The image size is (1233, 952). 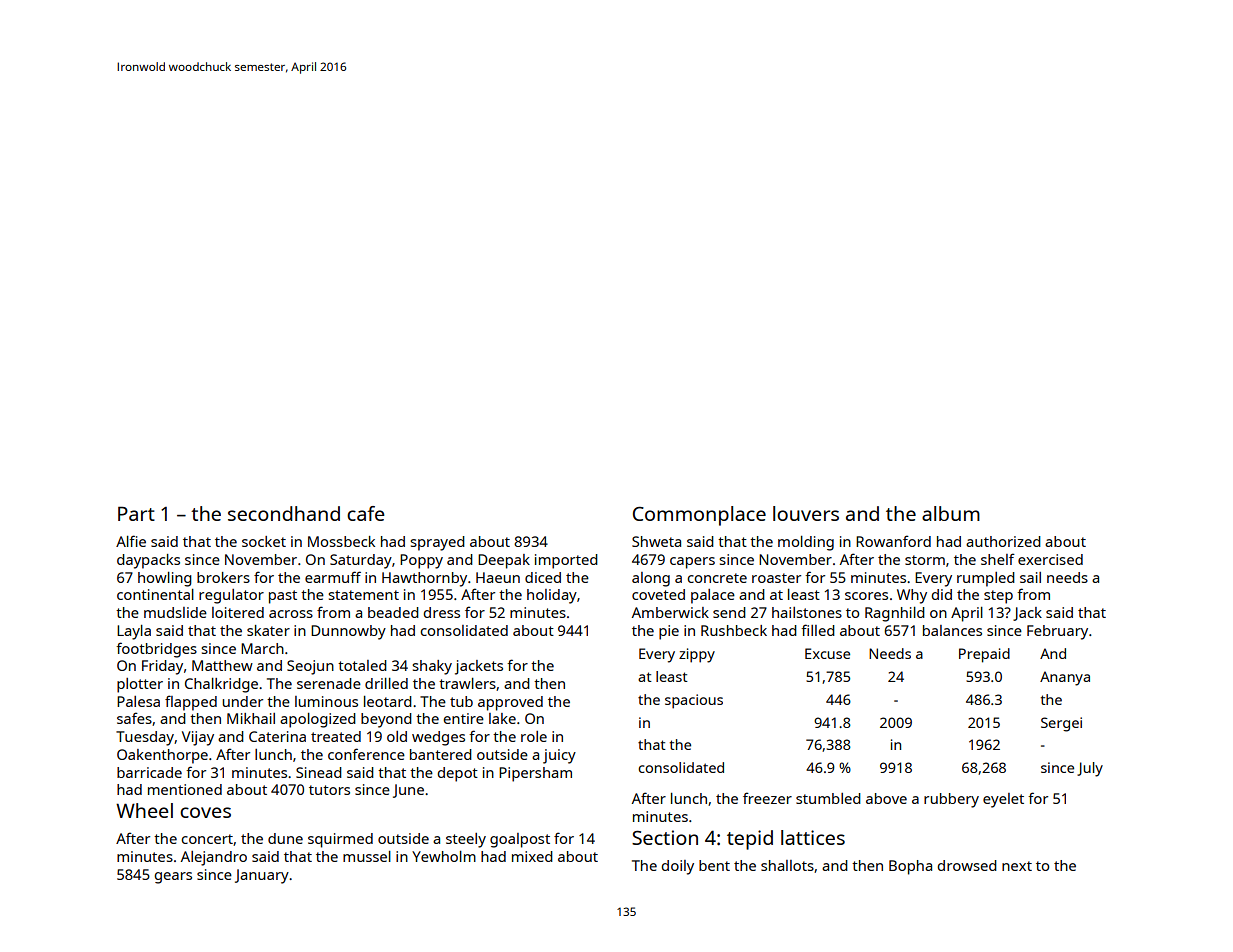 What do you see at coordinates (136, 513) in the page?
I see `Part` at bounding box center [136, 513].
